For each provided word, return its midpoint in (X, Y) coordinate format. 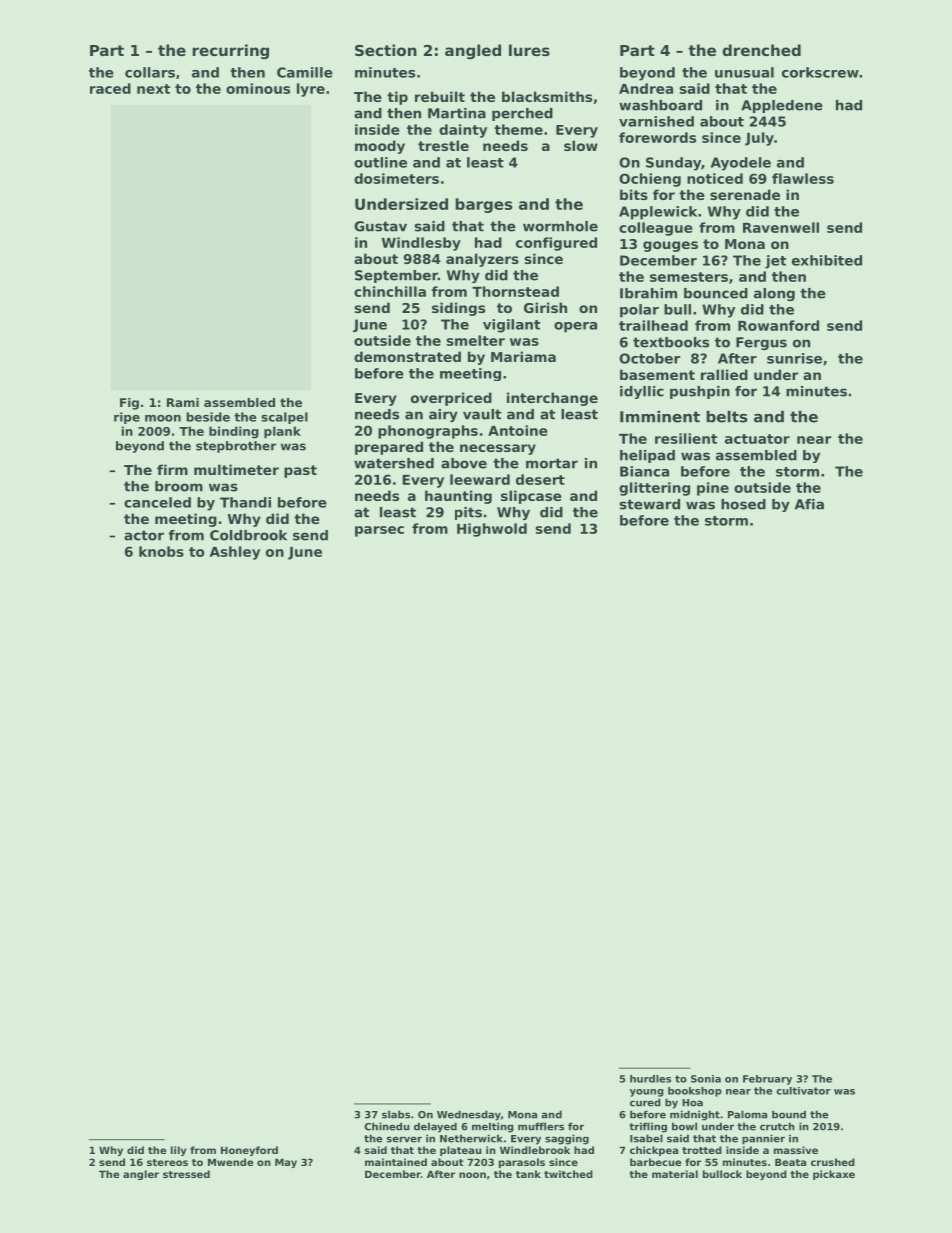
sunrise (794, 358)
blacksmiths (547, 96)
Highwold (492, 530)
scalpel (284, 418)
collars (150, 72)
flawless (803, 178)
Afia (809, 504)
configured (556, 244)
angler (141, 1175)
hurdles (650, 1079)
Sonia (706, 1079)
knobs (161, 551)
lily (178, 1151)
